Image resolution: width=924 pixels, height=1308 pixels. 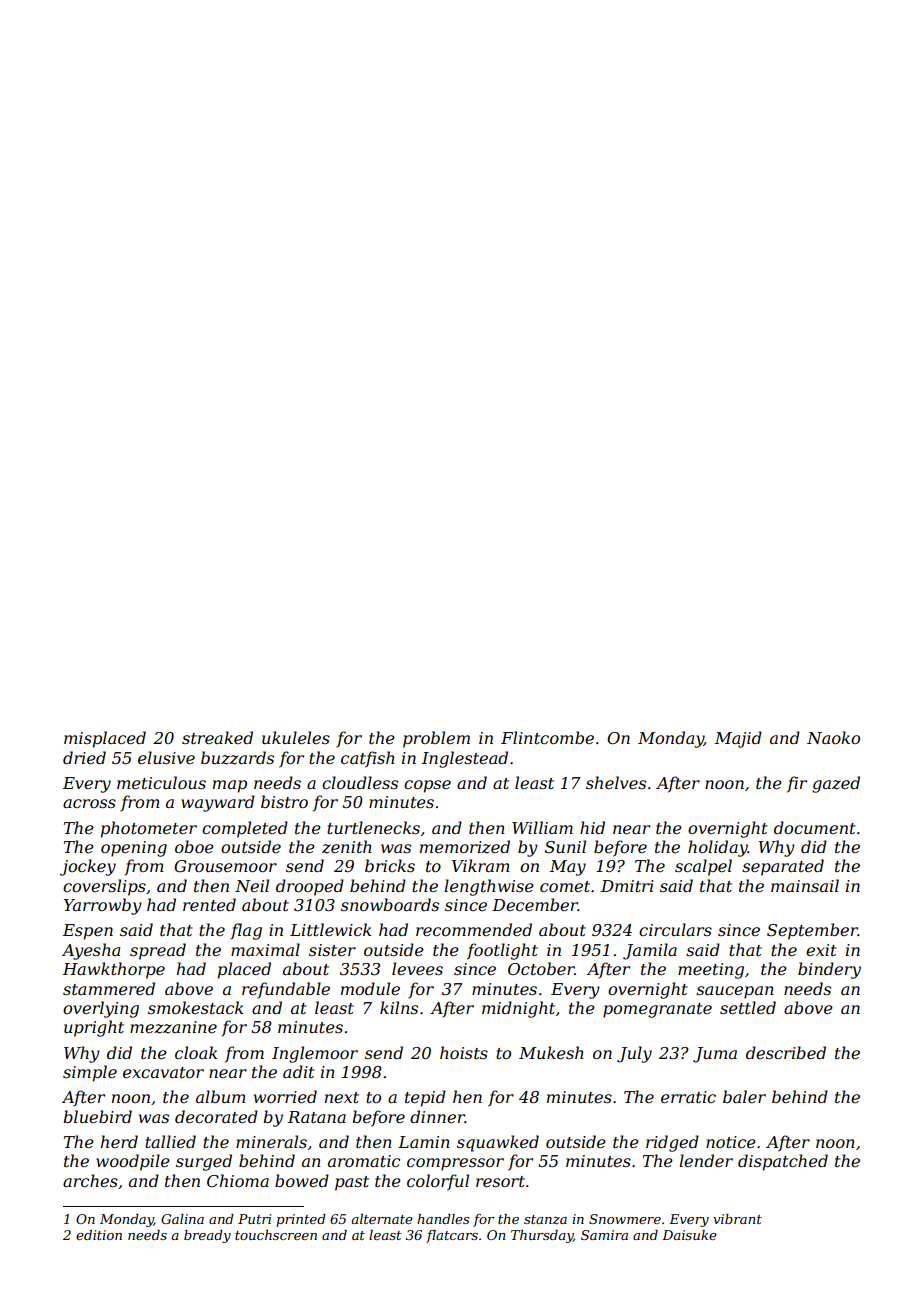 What do you see at coordinates (218, 803) in the page?
I see `wayward` at bounding box center [218, 803].
